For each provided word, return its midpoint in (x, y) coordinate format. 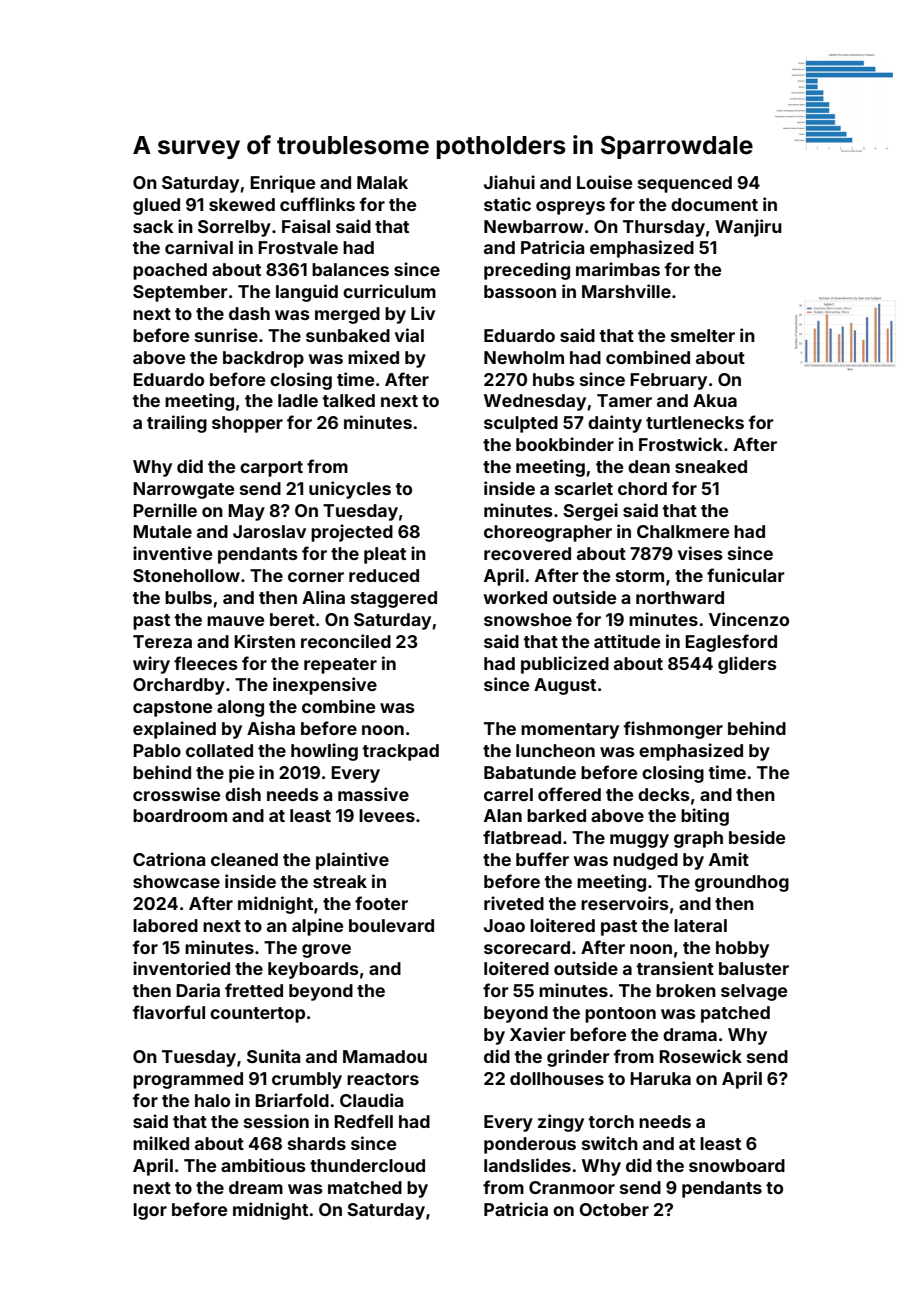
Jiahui (509, 182)
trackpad (400, 752)
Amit (729, 859)
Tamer (624, 400)
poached (170, 271)
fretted (254, 990)
